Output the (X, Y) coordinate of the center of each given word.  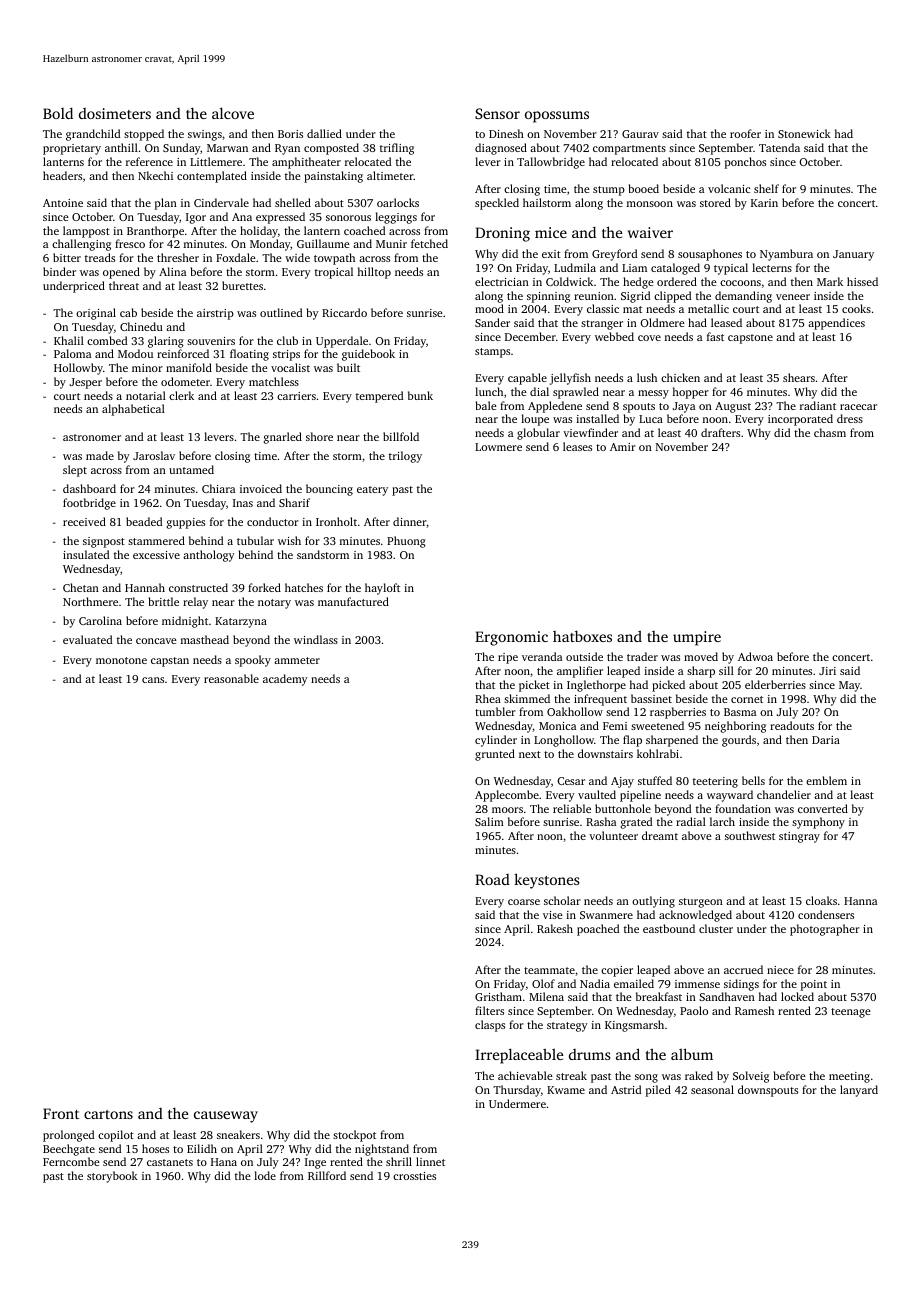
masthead (205, 639)
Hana (224, 1162)
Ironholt (336, 521)
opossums (557, 117)
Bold (58, 113)
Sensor (497, 113)
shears (799, 377)
